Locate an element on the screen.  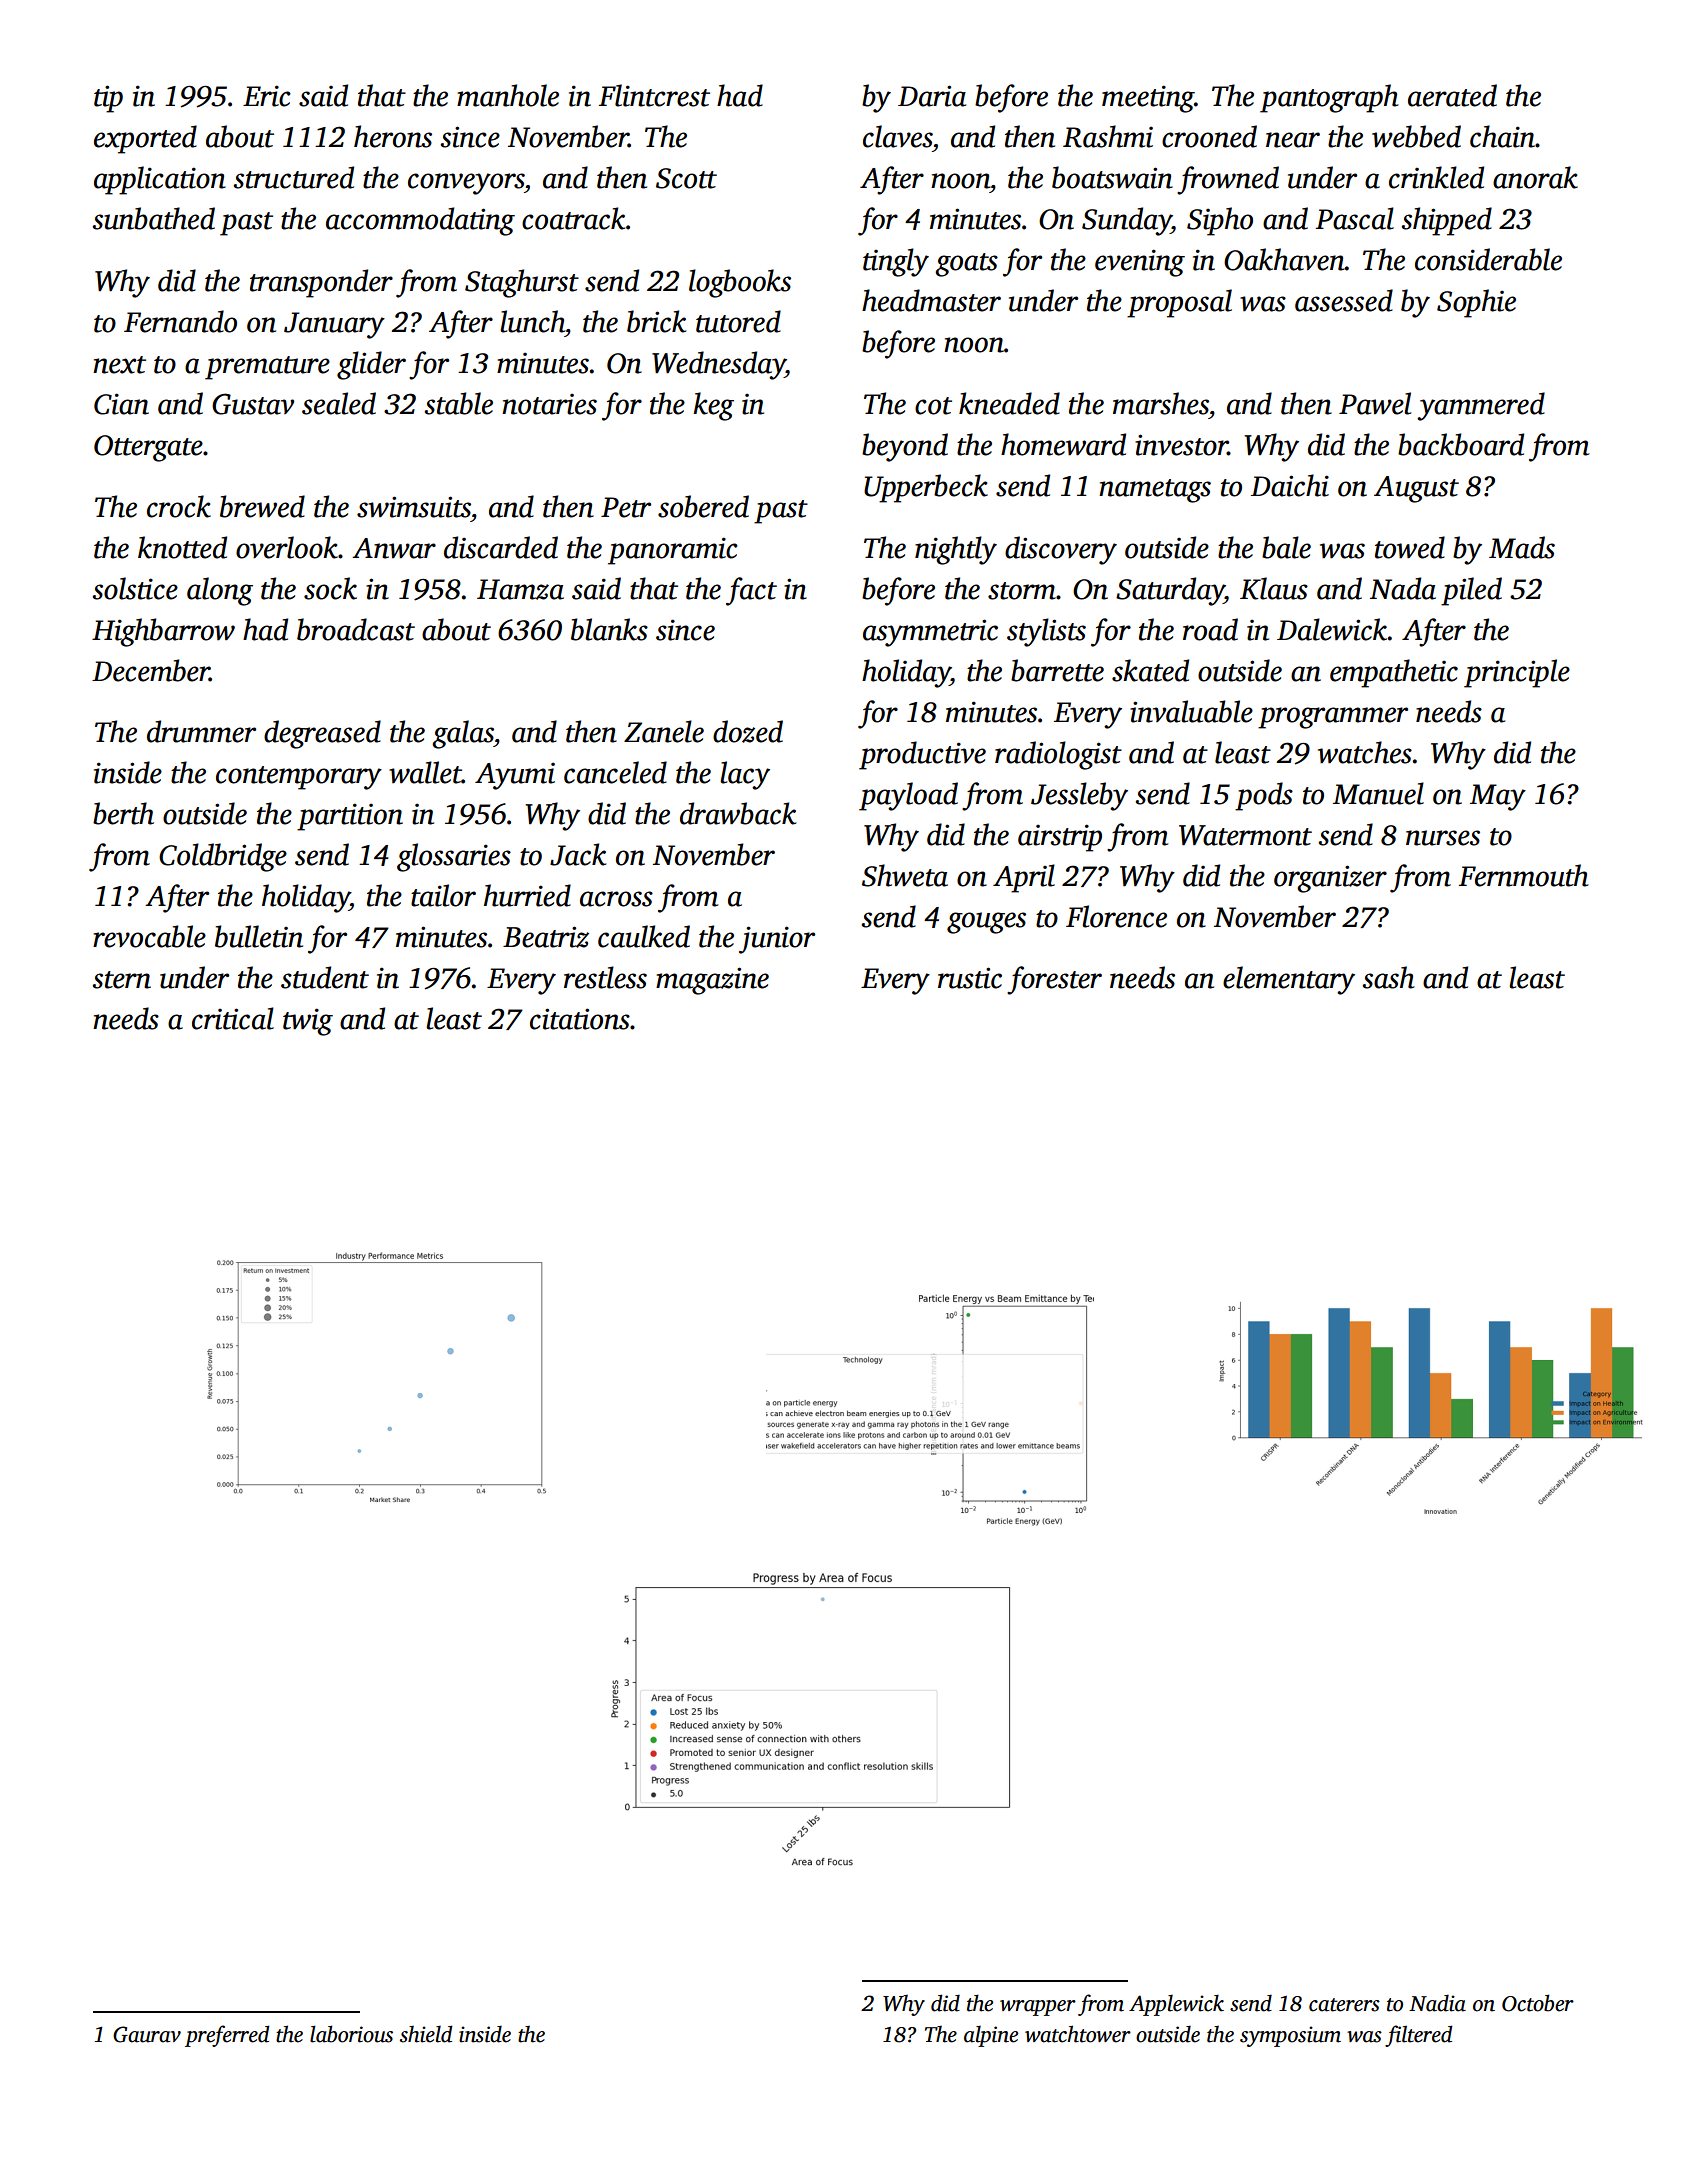
Nadia is located at coordinates (1437, 2003).
